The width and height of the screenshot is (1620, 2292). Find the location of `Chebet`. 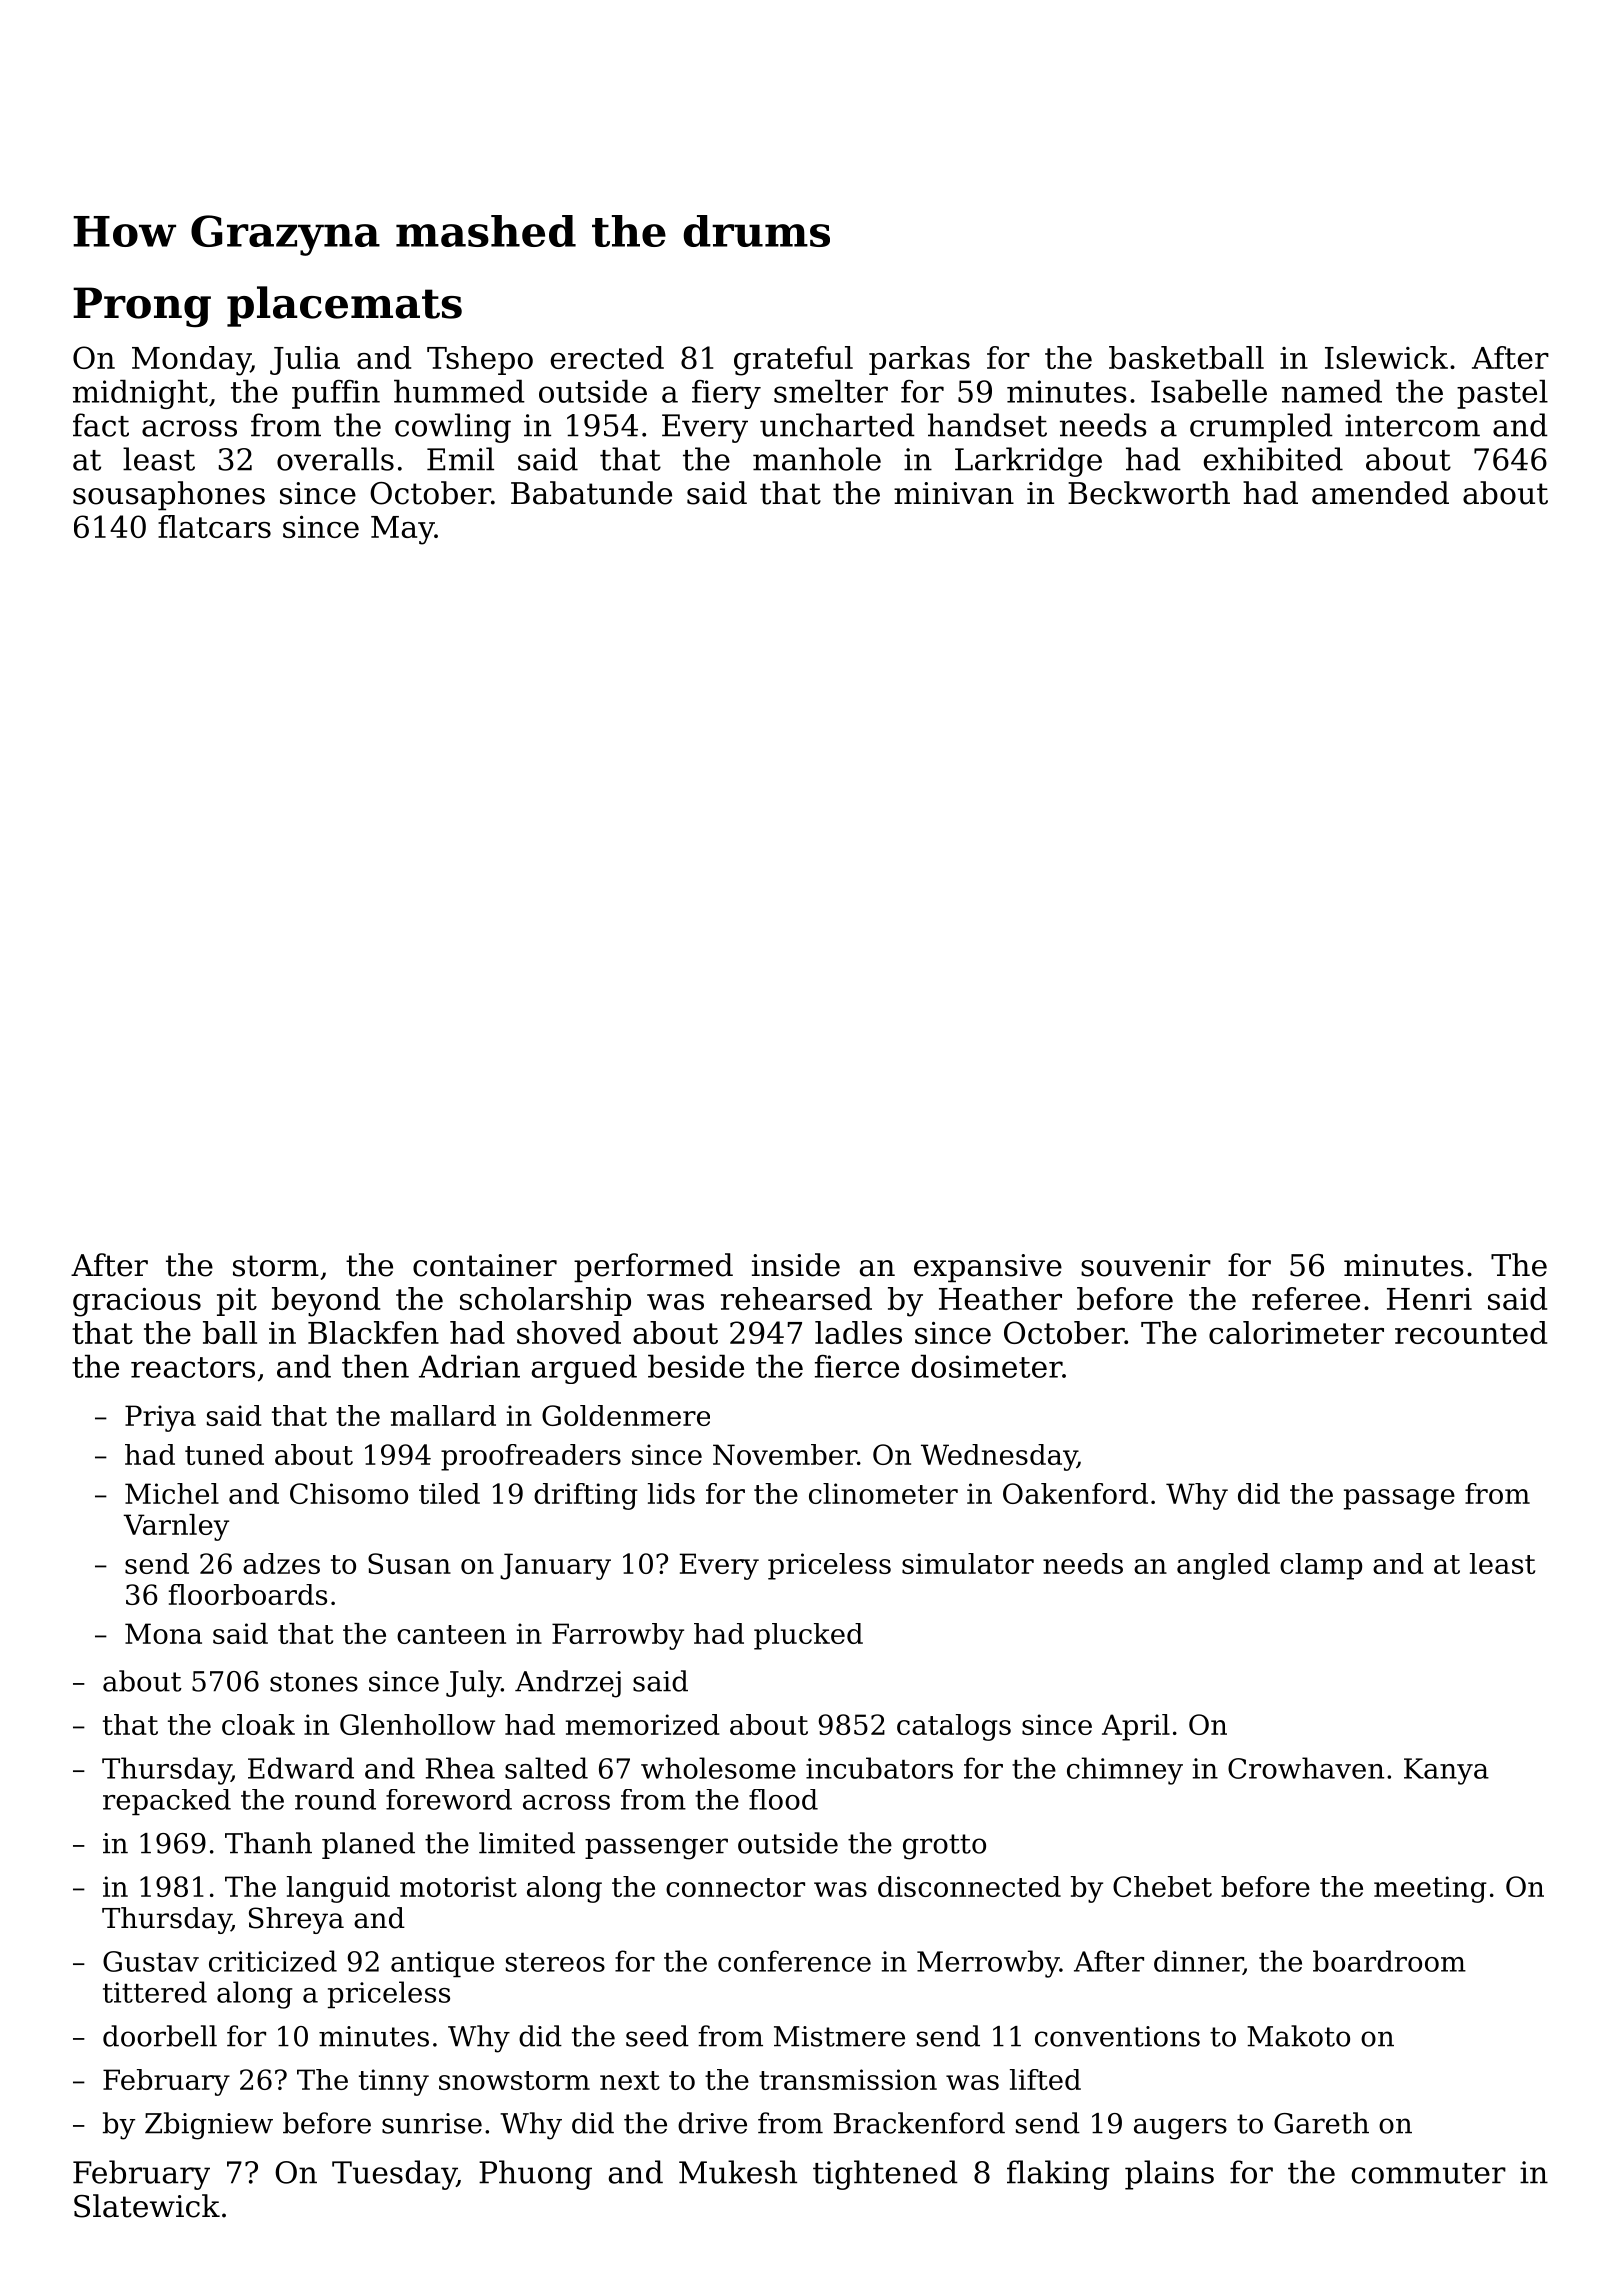

Chebet is located at coordinates (1162, 1886).
